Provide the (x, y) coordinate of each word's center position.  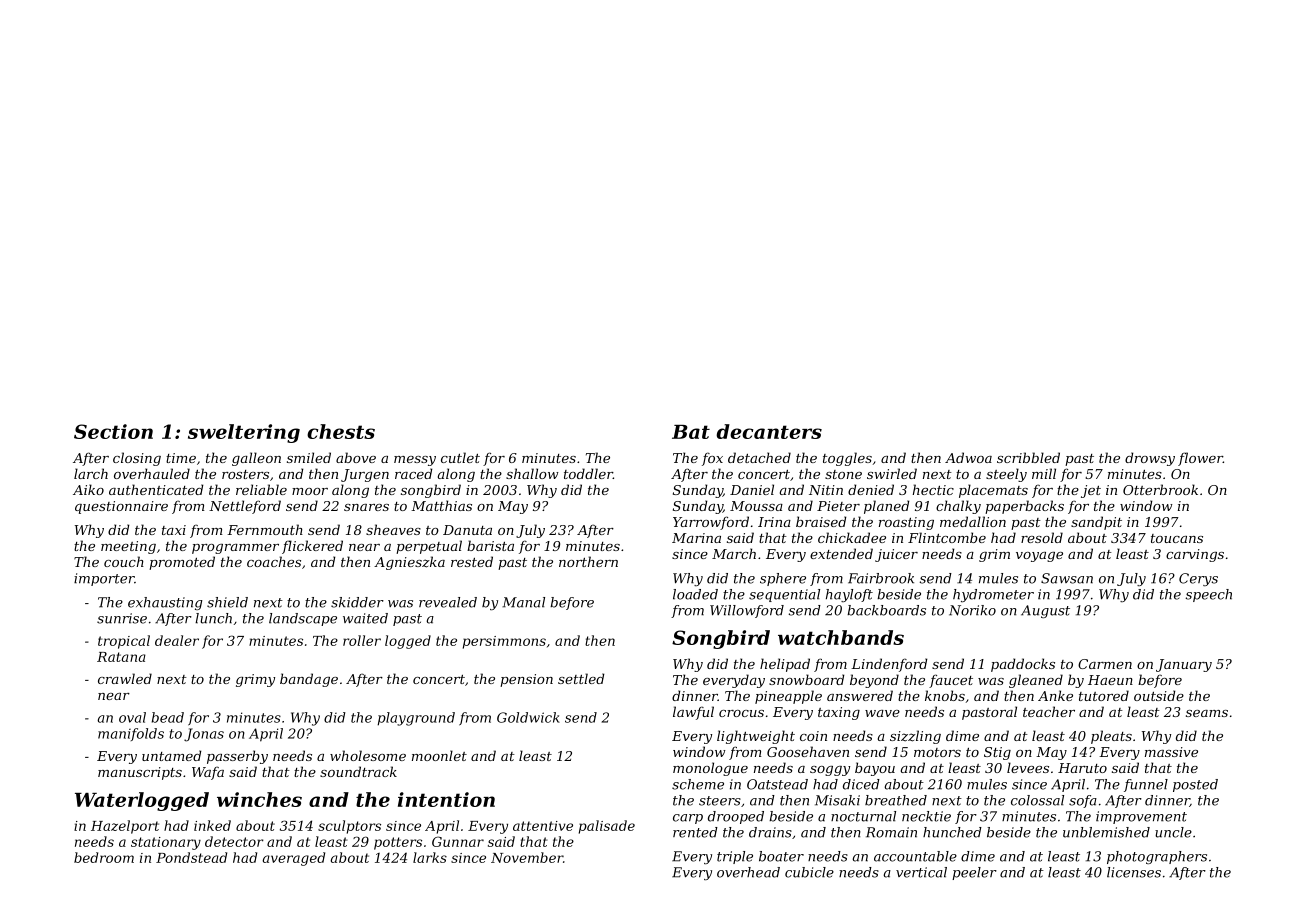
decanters (769, 431)
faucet (951, 681)
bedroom (104, 857)
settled (581, 678)
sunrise (122, 618)
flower (1200, 459)
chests (341, 431)
